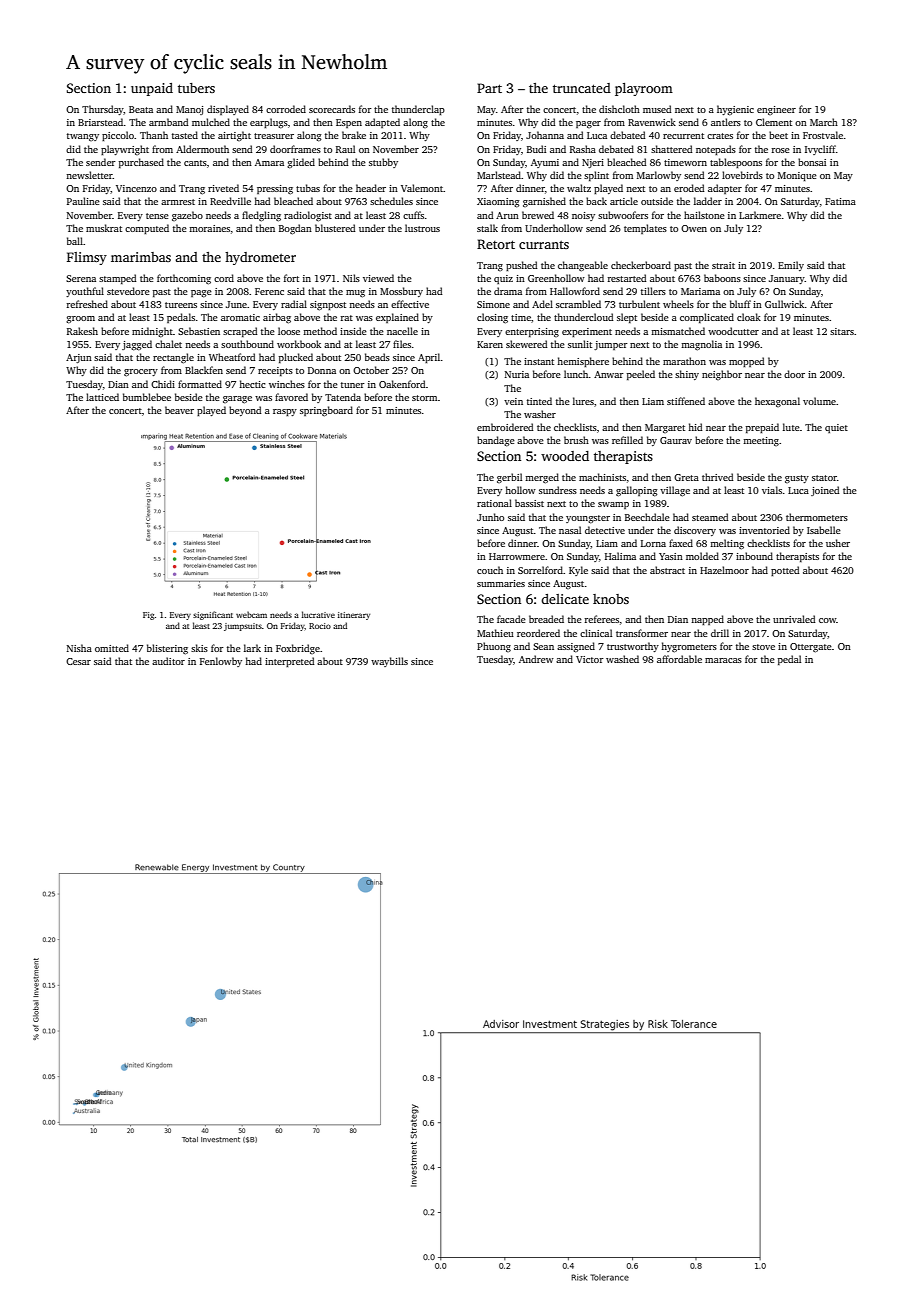 The image size is (924, 1308). I want to click on lustrous, so click(422, 228).
